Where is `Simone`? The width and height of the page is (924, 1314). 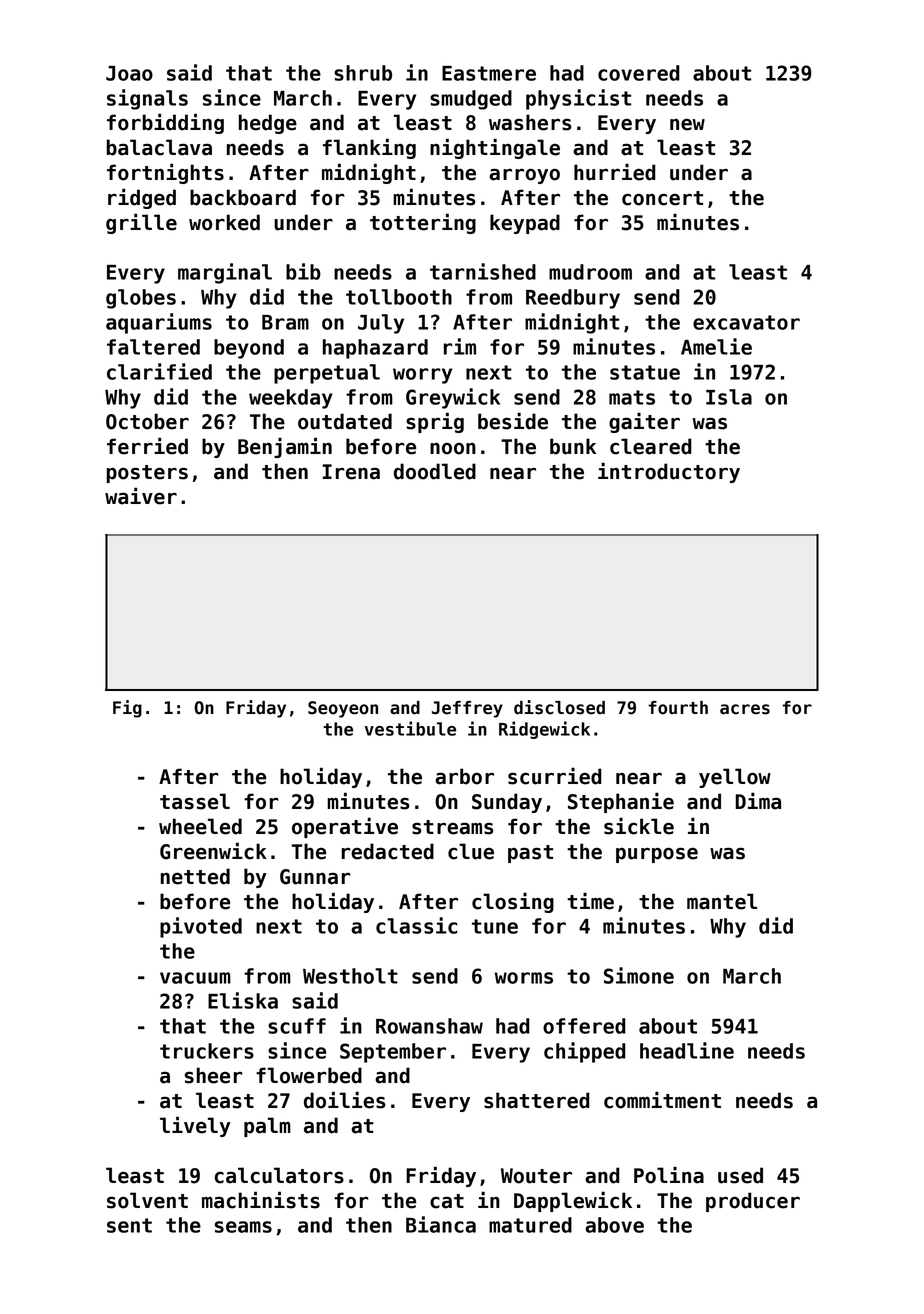
Simone is located at coordinates (639, 975).
